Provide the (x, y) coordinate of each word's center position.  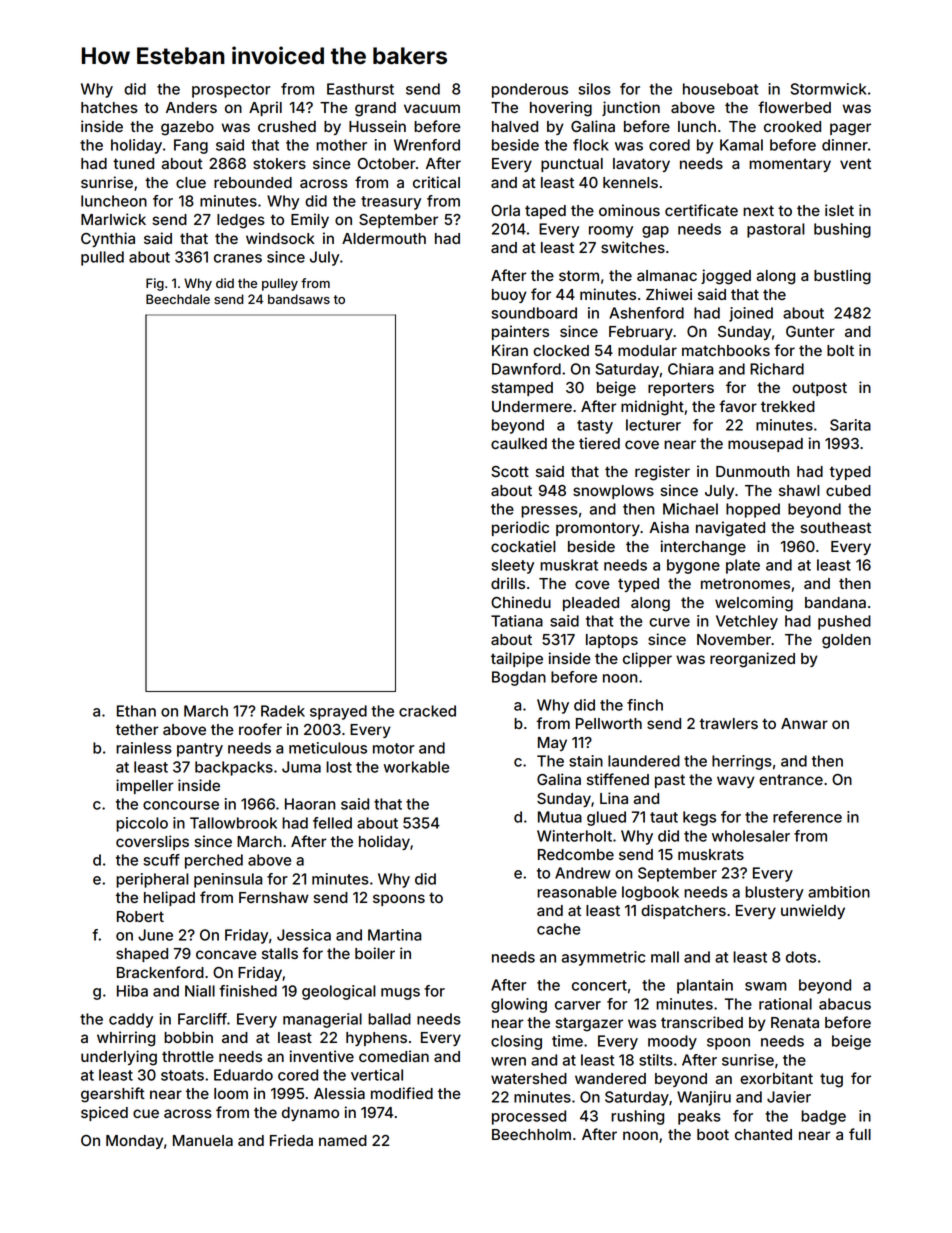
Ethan (136, 711)
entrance (791, 779)
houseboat (720, 89)
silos (595, 89)
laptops (612, 641)
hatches (109, 107)
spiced (104, 1113)
